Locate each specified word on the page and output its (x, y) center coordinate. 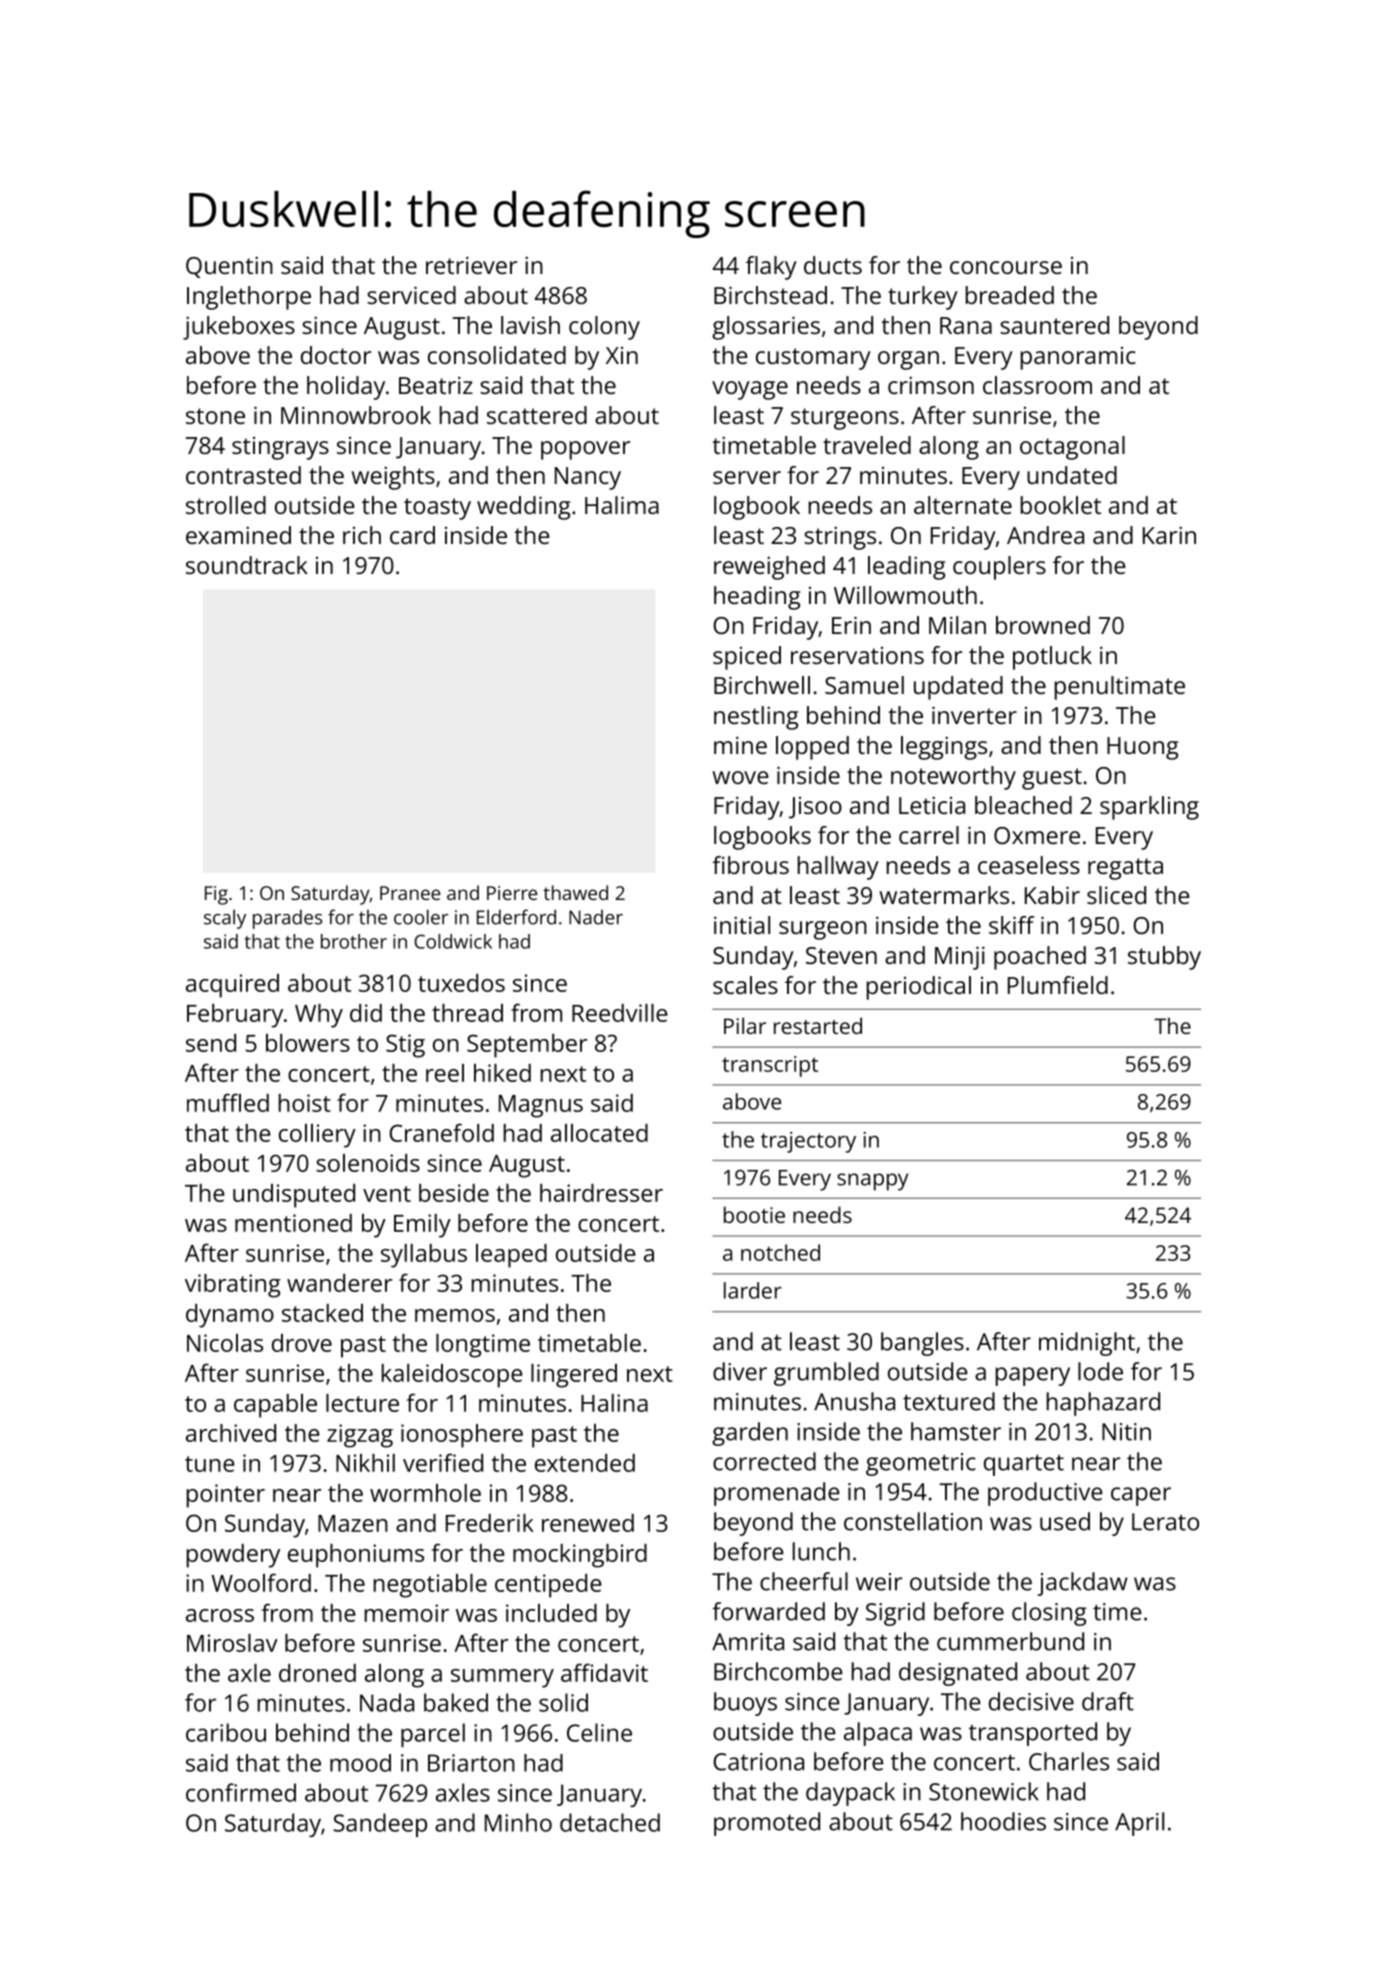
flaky (771, 268)
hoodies (1003, 1821)
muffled (228, 1102)
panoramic (1078, 358)
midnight (1087, 1344)
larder (753, 1290)
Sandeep (380, 1825)
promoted (767, 1824)
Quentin (229, 267)
